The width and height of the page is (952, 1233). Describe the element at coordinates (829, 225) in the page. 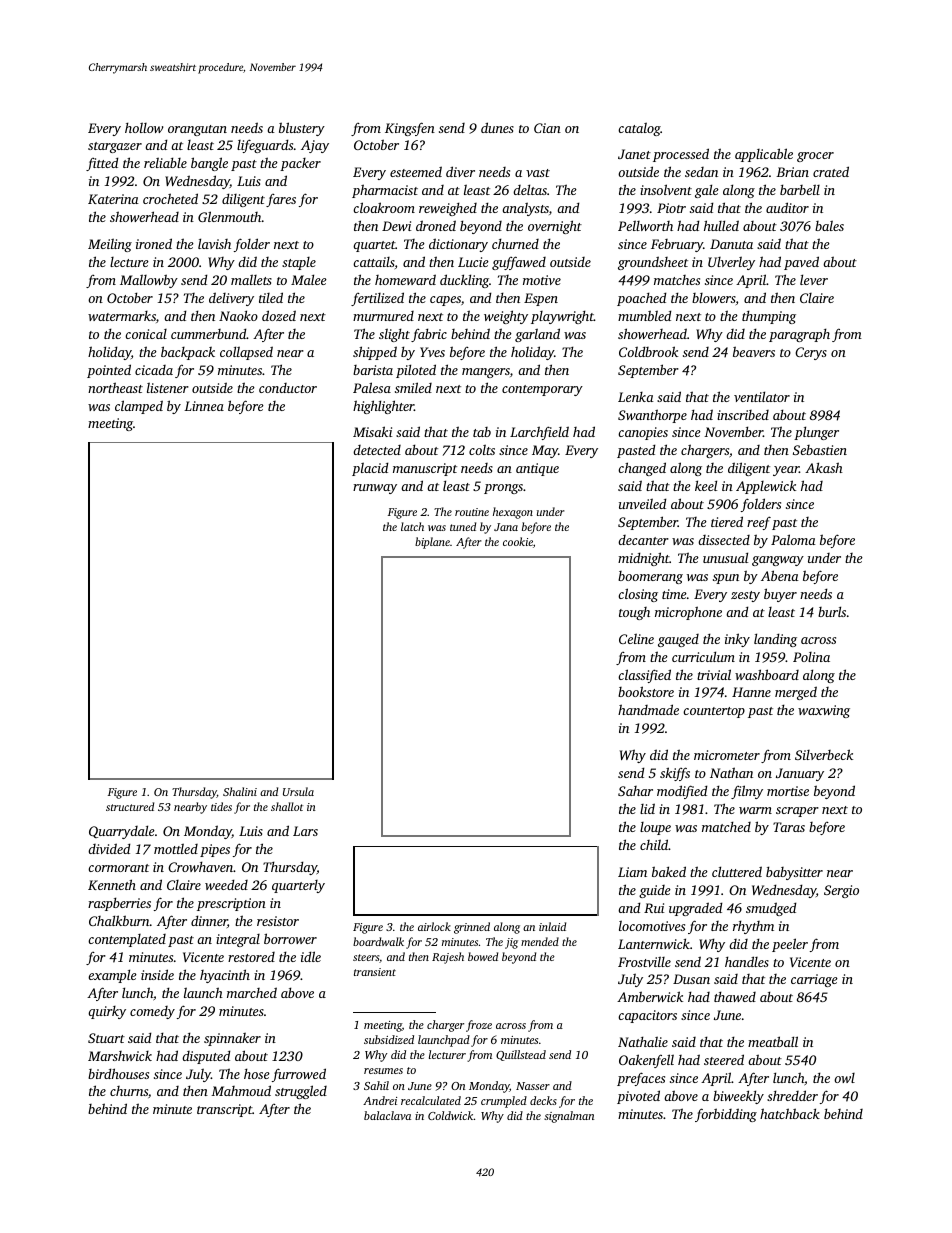

I see `bales` at that location.
